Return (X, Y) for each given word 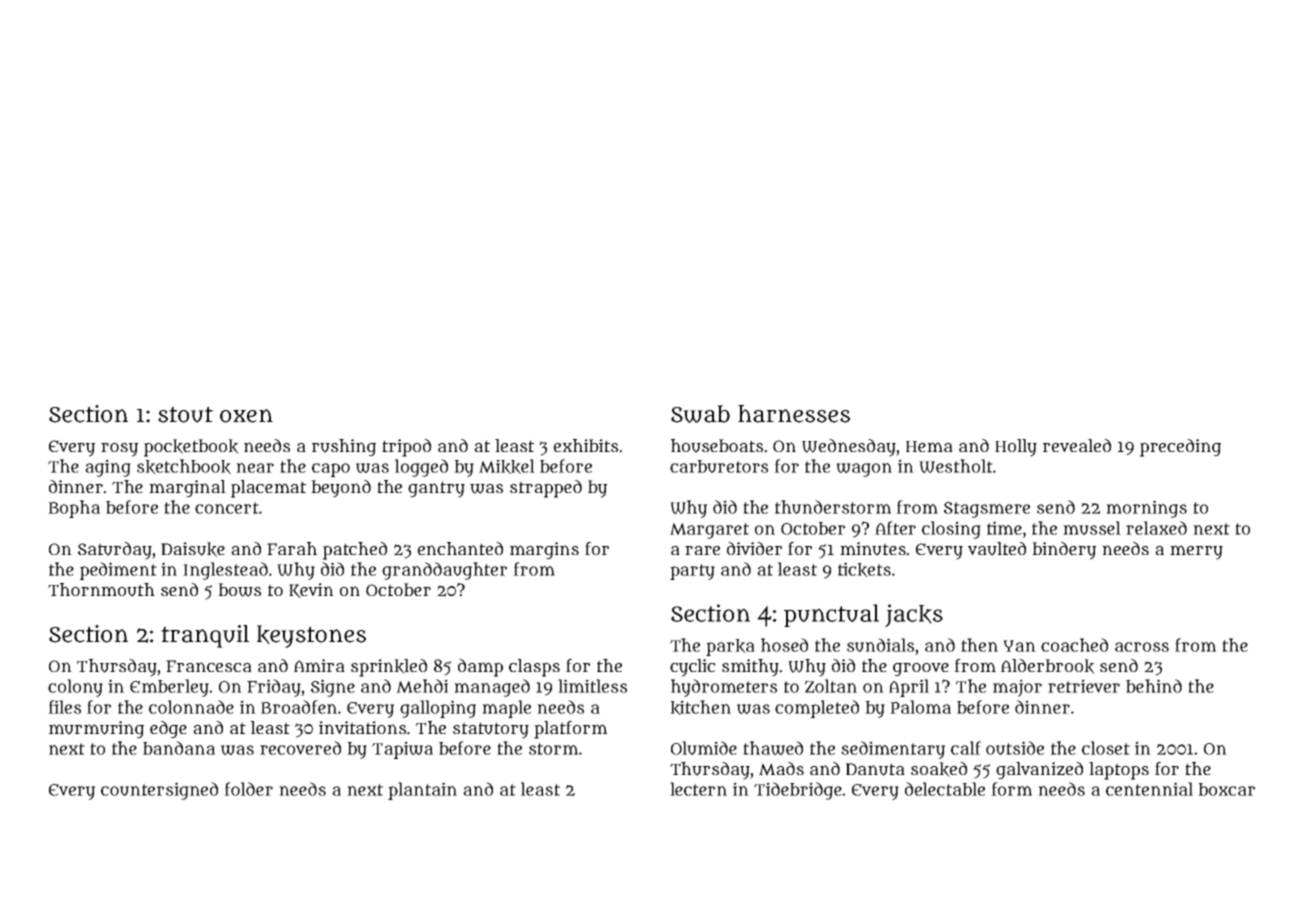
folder (248, 789)
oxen (246, 416)
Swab (700, 414)
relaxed (1156, 528)
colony (75, 688)
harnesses (794, 414)
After (895, 528)
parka (730, 647)
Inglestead (225, 571)
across (1142, 647)
